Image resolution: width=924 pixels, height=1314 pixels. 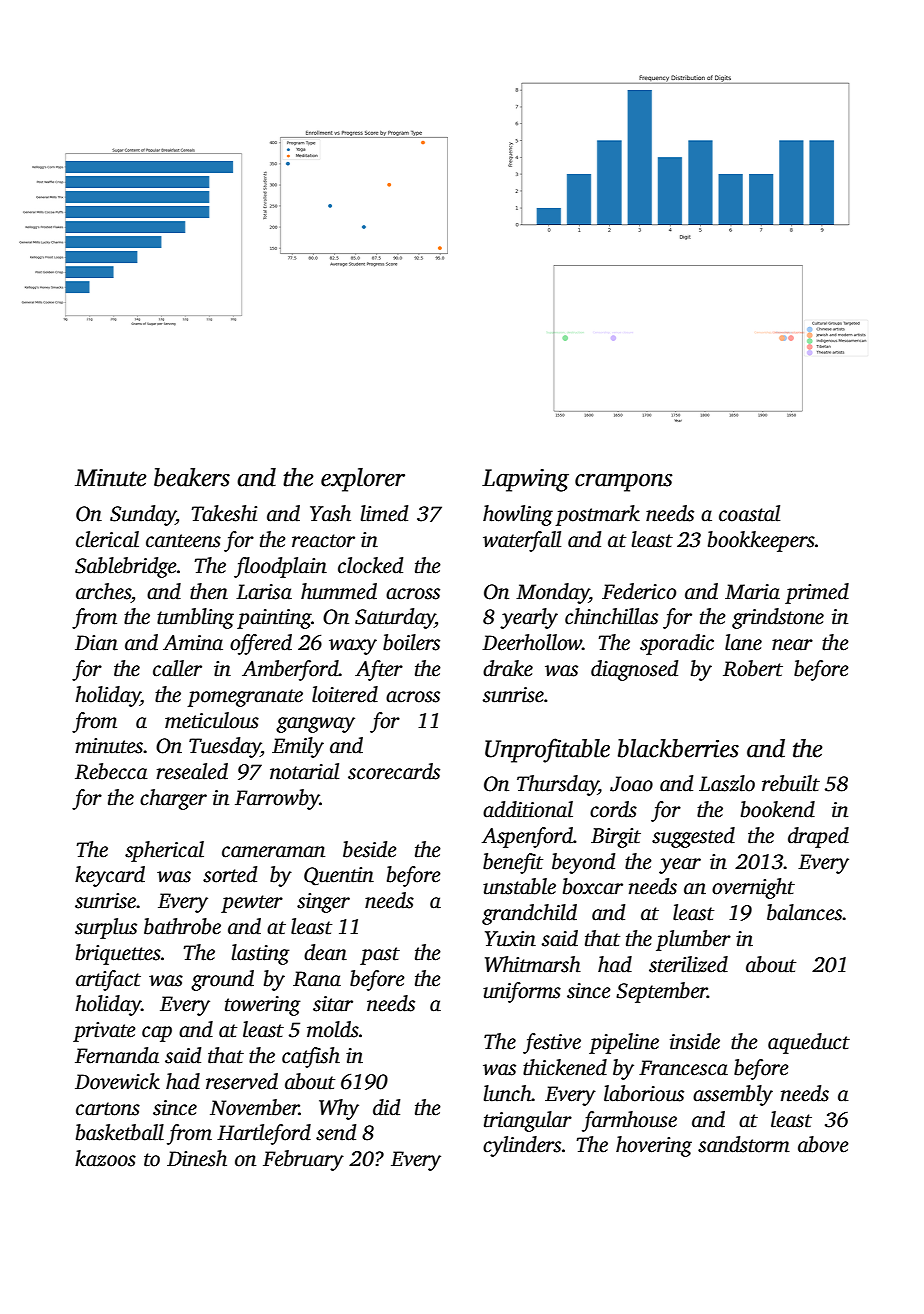 What do you see at coordinates (173, 799) in the screenshot?
I see `charger` at bounding box center [173, 799].
